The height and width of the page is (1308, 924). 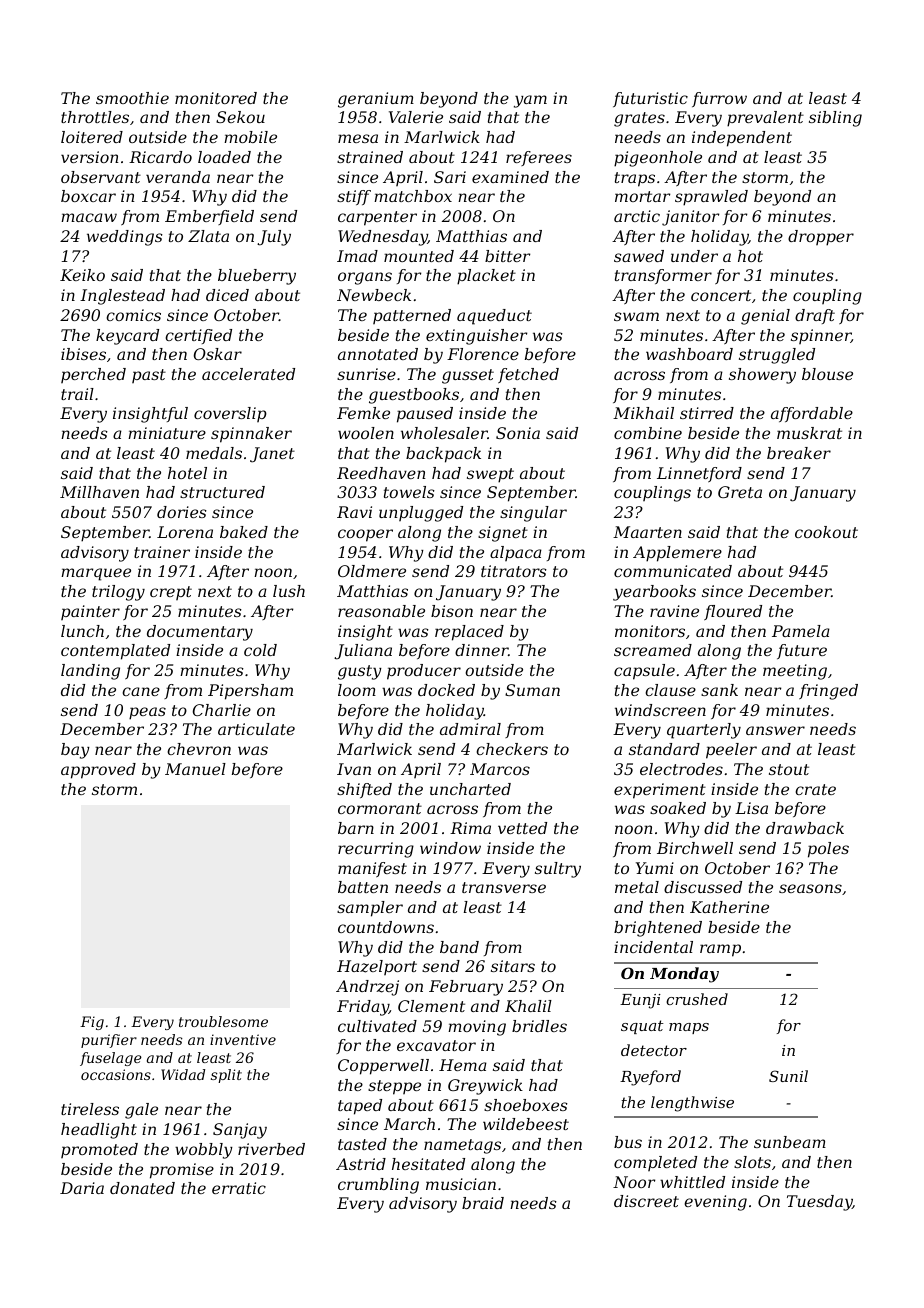 What do you see at coordinates (643, 413) in the page?
I see `Mikhail` at bounding box center [643, 413].
